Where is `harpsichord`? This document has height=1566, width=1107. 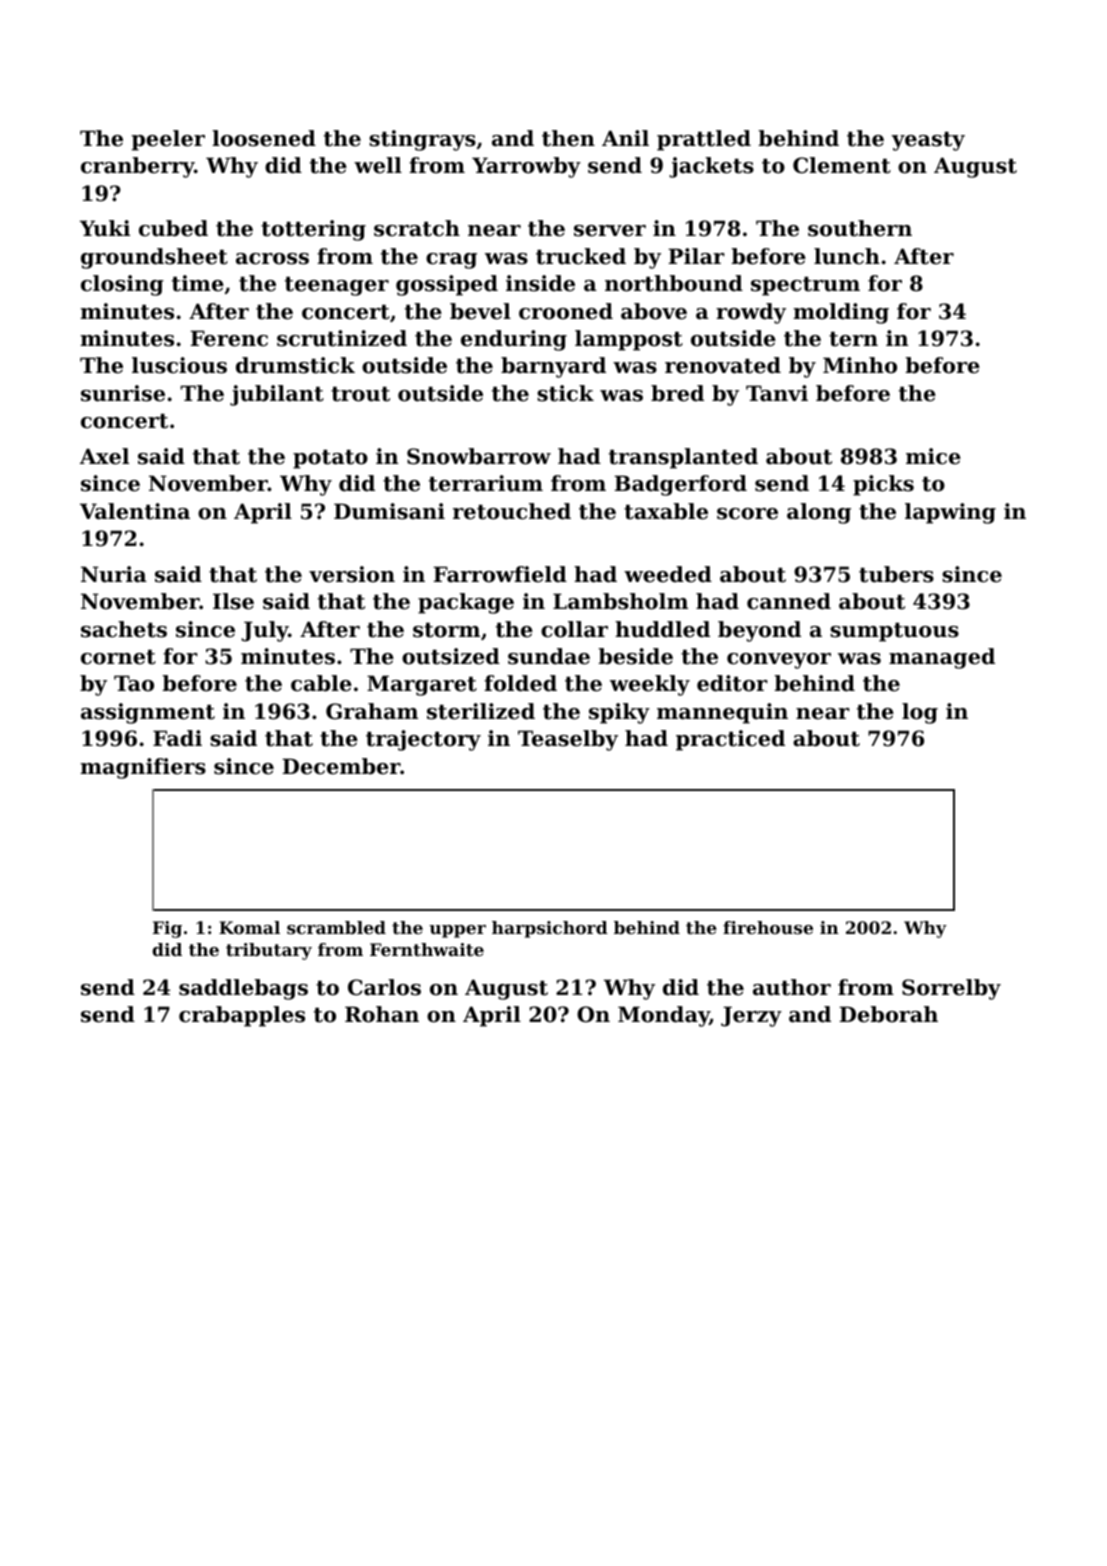
harpsichord is located at coordinates (550, 929).
